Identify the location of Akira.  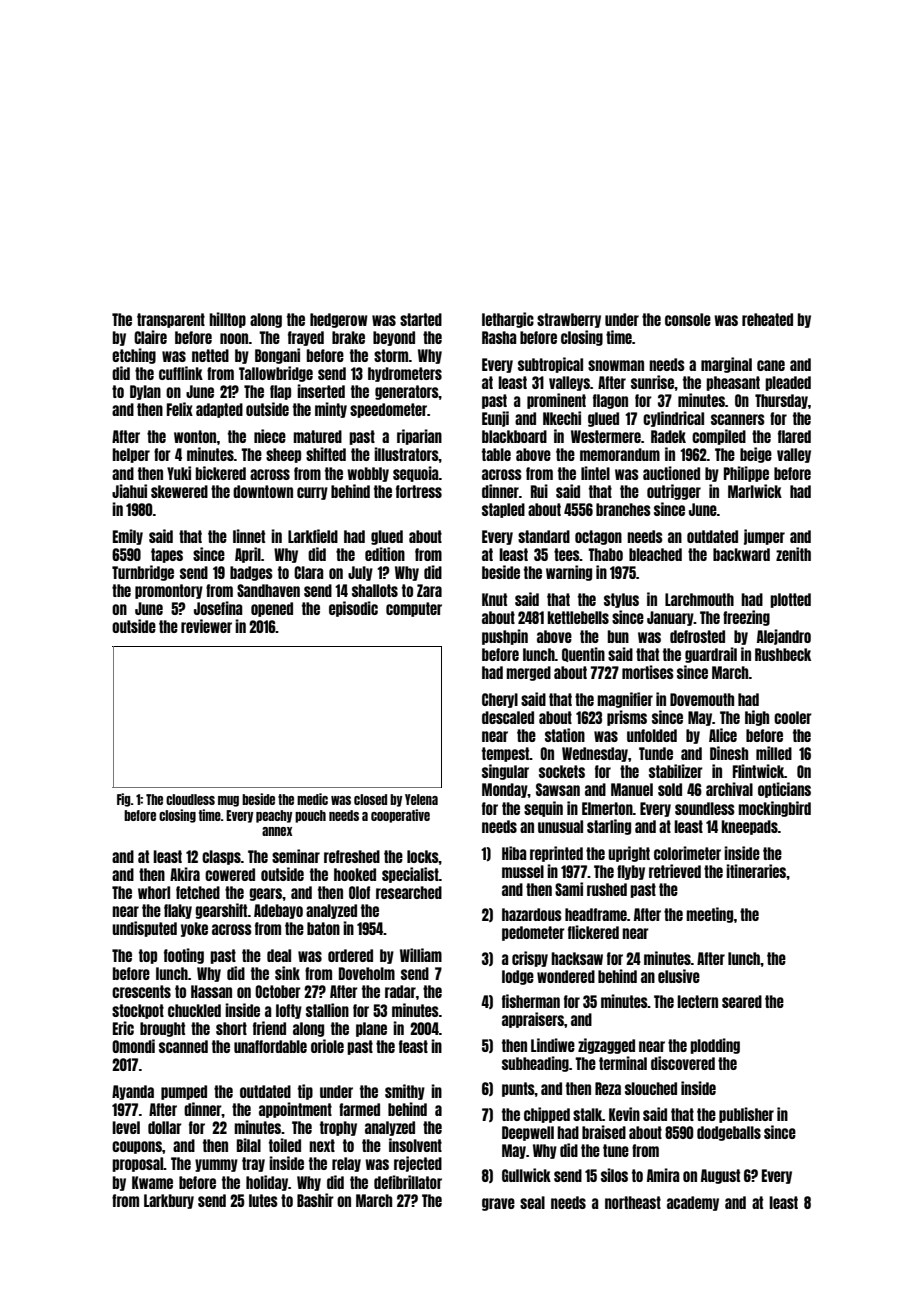
(185, 874).
